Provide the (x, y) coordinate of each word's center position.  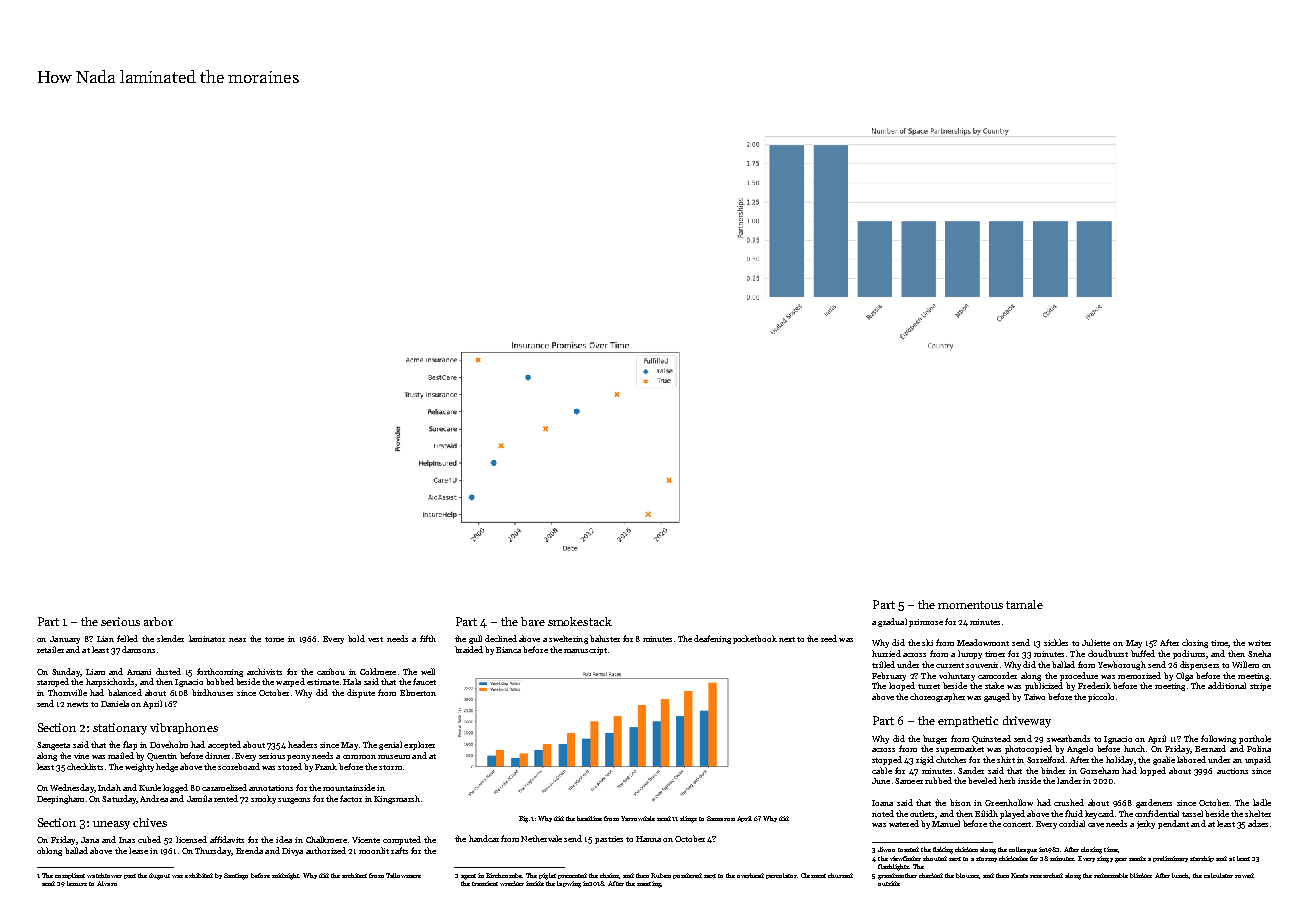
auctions (1232, 771)
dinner (217, 755)
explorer (419, 745)
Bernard (1210, 748)
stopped (887, 760)
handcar (484, 838)
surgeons (294, 801)
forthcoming (220, 672)
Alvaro (107, 883)
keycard (1099, 814)
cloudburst (1108, 653)
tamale (1024, 604)
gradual (892, 622)
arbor (158, 621)
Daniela (115, 703)
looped (902, 686)
